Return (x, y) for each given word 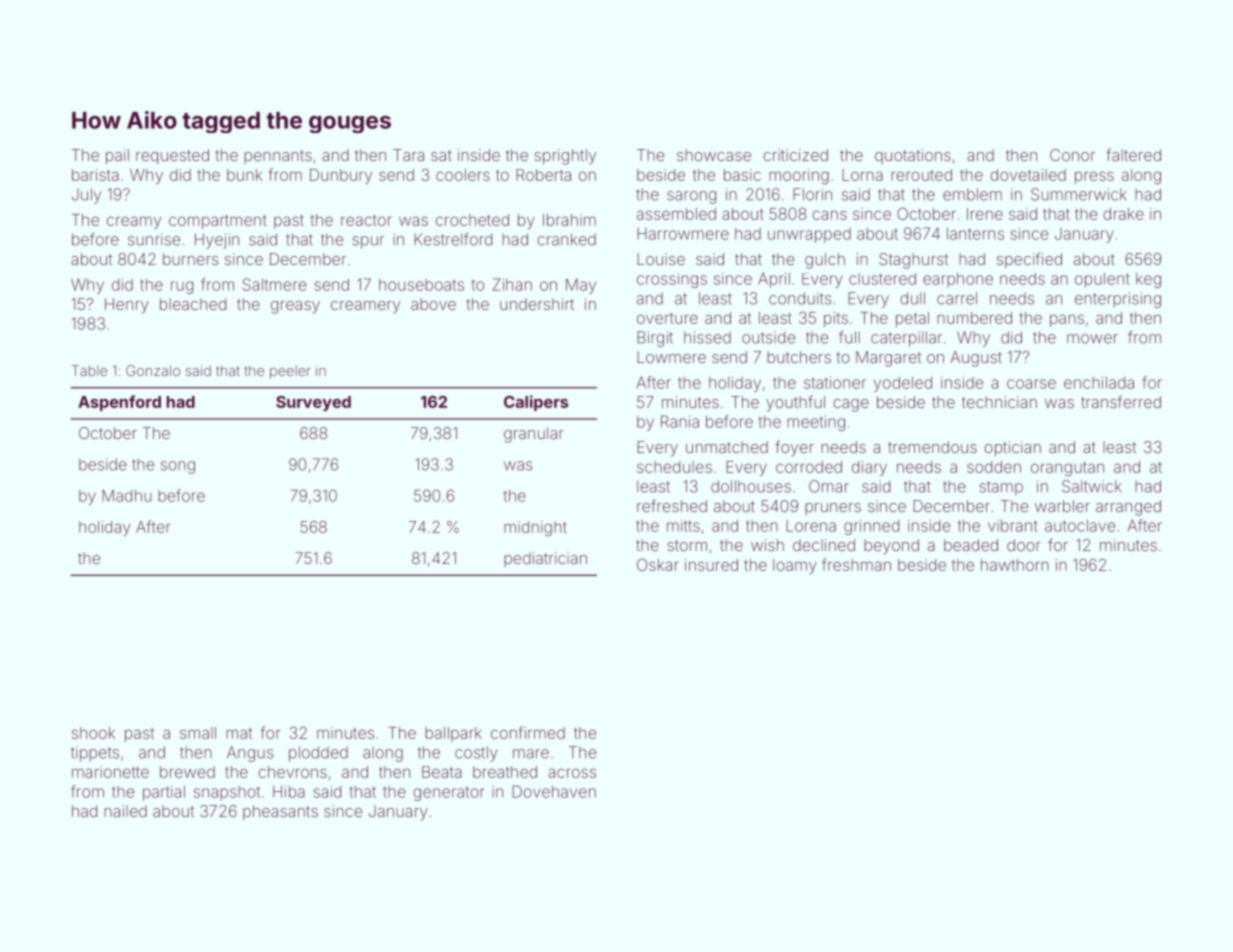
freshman (856, 564)
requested (172, 156)
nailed (125, 811)
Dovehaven (554, 791)
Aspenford (119, 403)
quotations (913, 156)
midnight (535, 528)
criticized (795, 155)
